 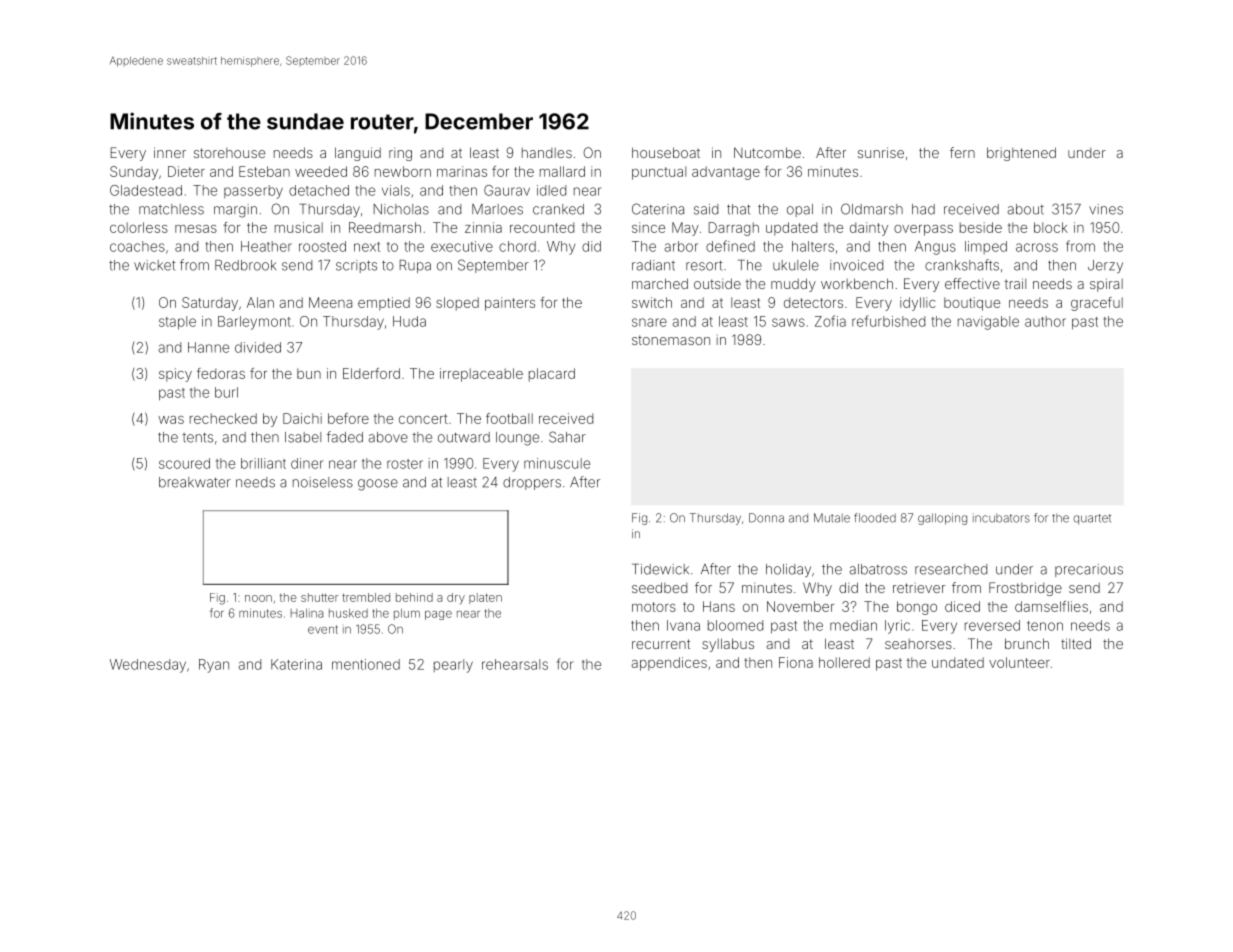 I want to click on bun, so click(x=309, y=373).
